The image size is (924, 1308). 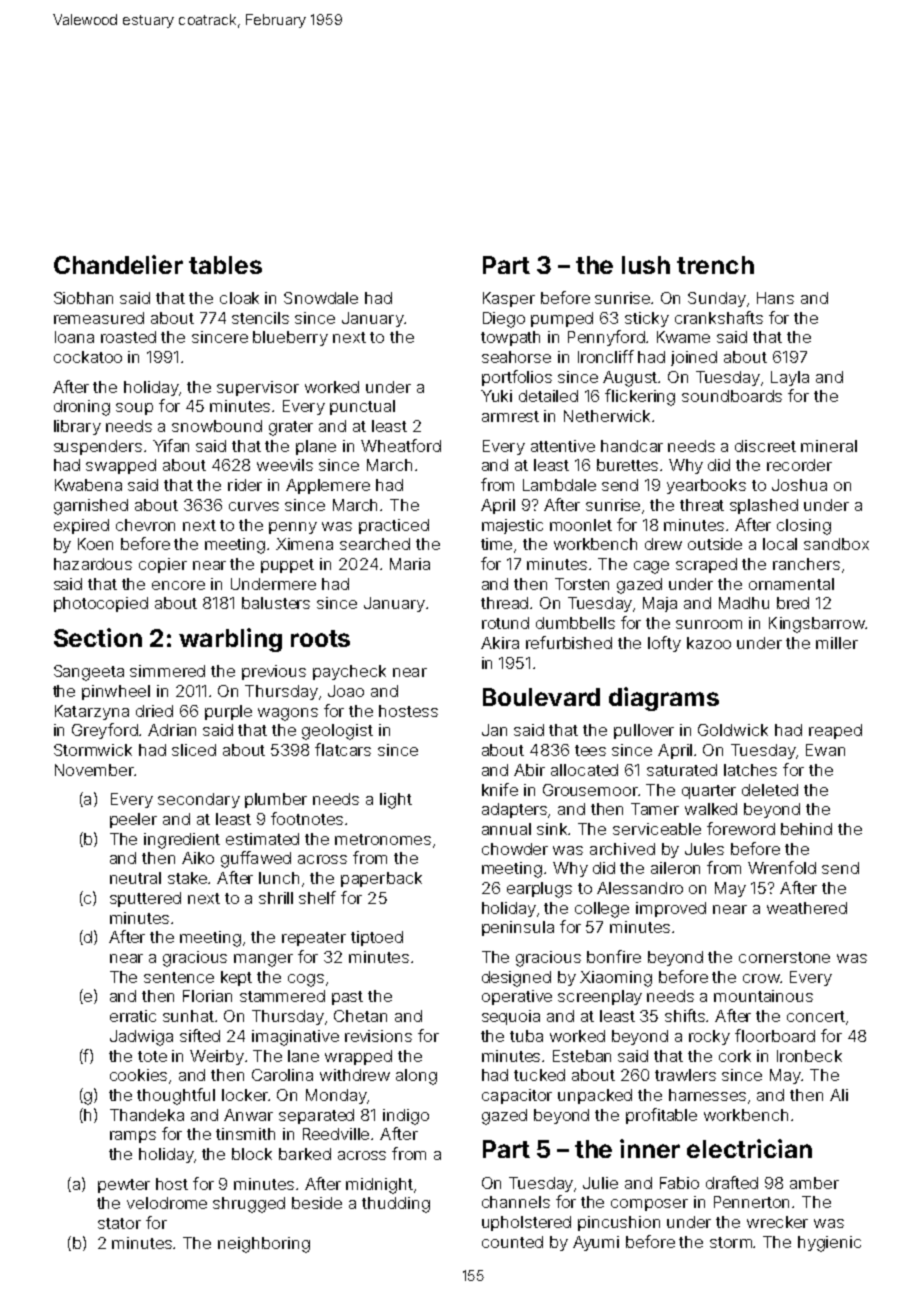 What do you see at coordinates (715, 265) in the image?
I see `trench` at bounding box center [715, 265].
